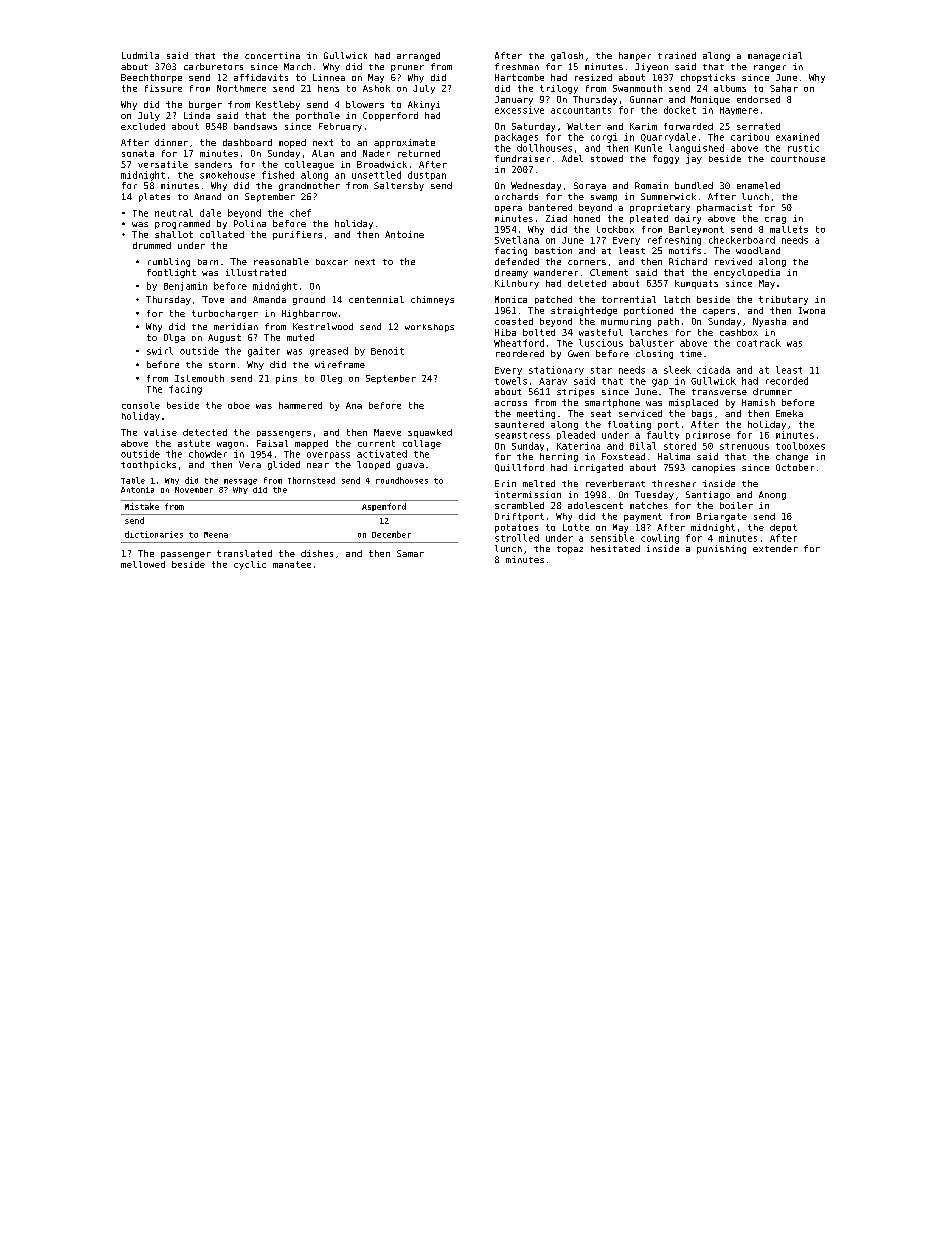 The height and width of the document is (1233, 952). What do you see at coordinates (769, 322) in the document?
I see `Nyasha` at bounding box center [769, 322].
